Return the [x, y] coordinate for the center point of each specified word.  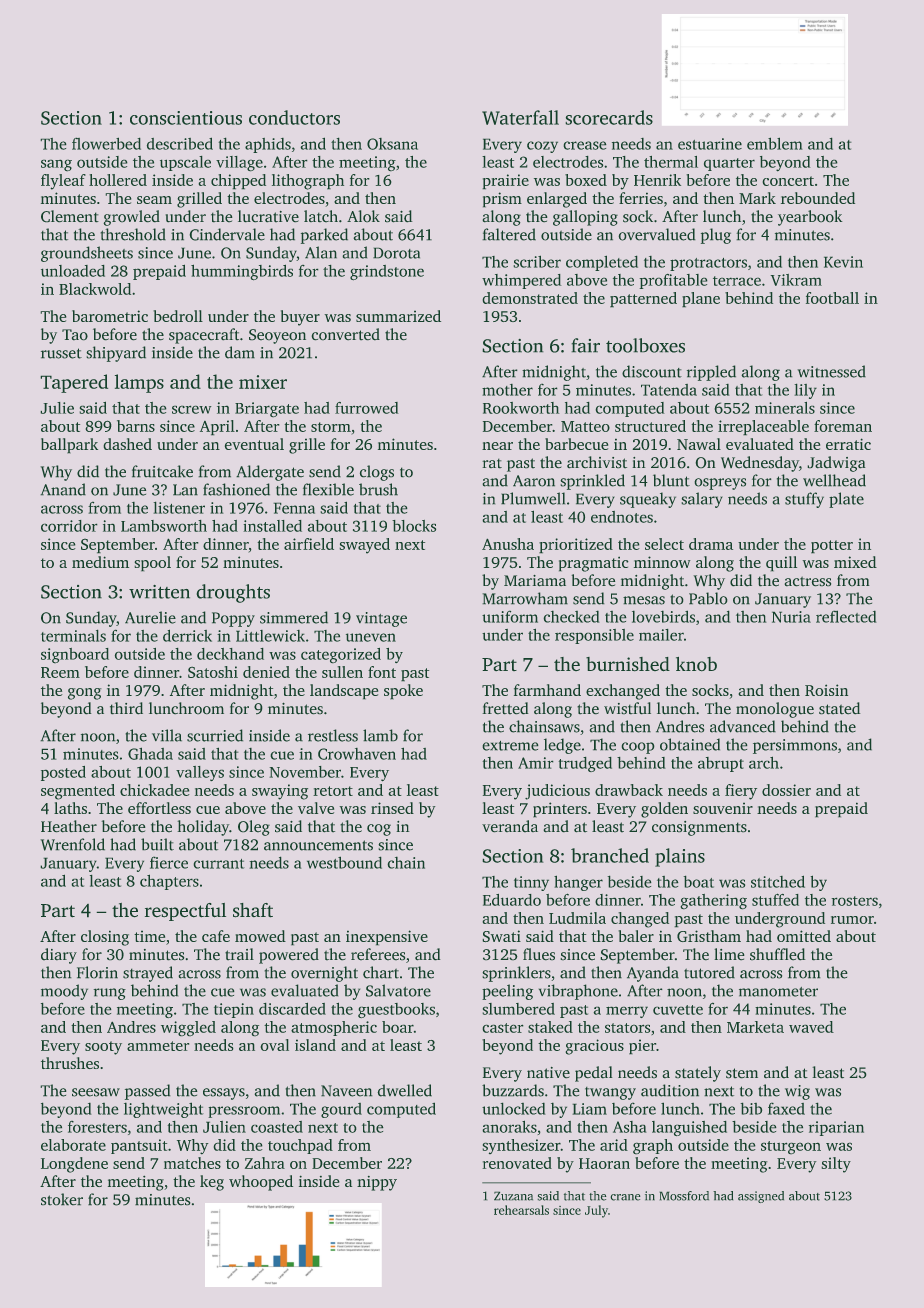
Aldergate [270, 473]
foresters [97, 1127]
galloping [585, 218]
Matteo [585, 426]
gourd [341, 1110]
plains [680, 857]
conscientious [186, 118]
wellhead [834, 480]
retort [333, 791]
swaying [280, 792]
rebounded [818, 198]
